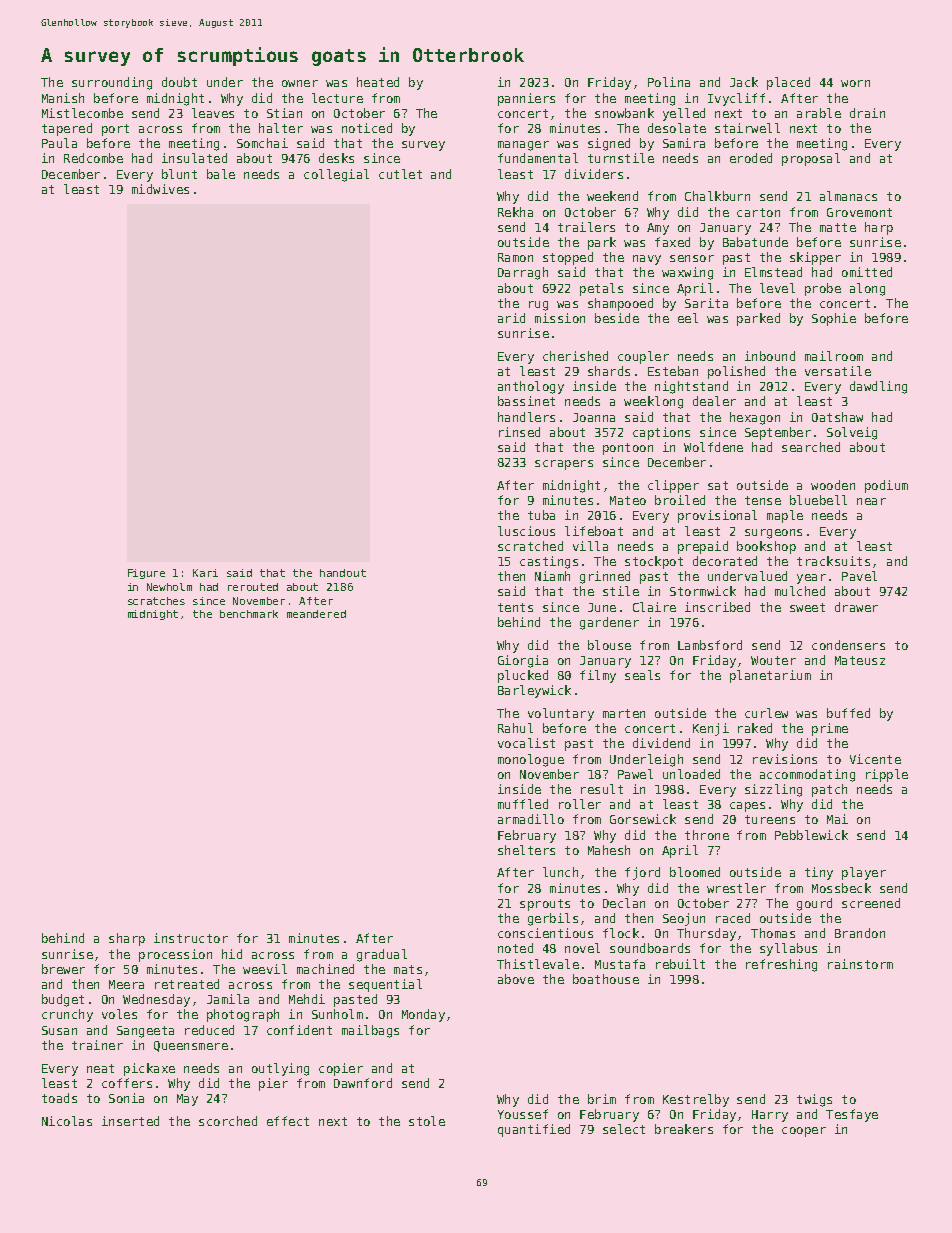  What do you see at coordinates (423, 1015) in the image?
I see `Monday` at bounding box center [423, 1015].
